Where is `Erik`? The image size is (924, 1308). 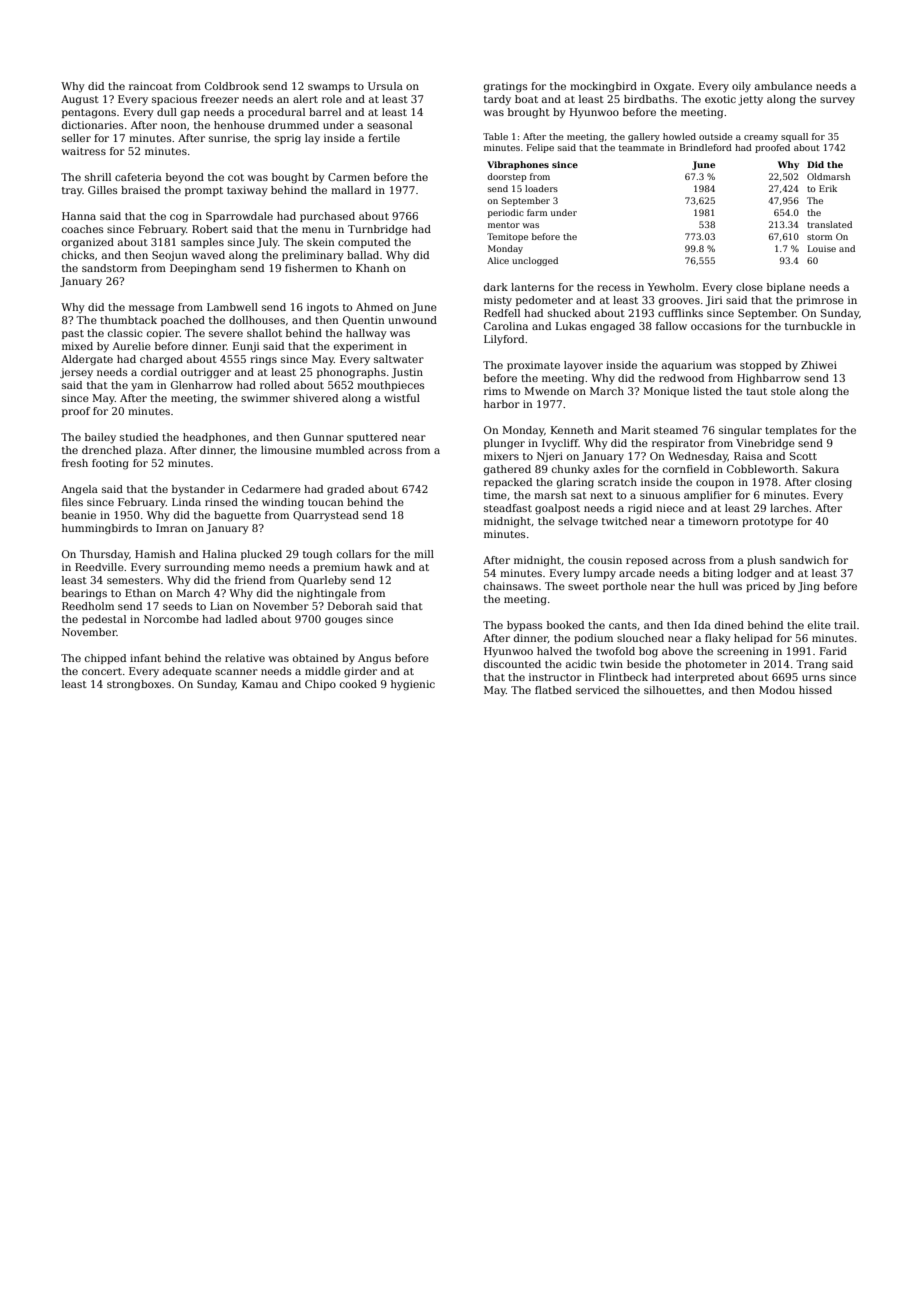
Erik is located at coordinates (828, 188).
